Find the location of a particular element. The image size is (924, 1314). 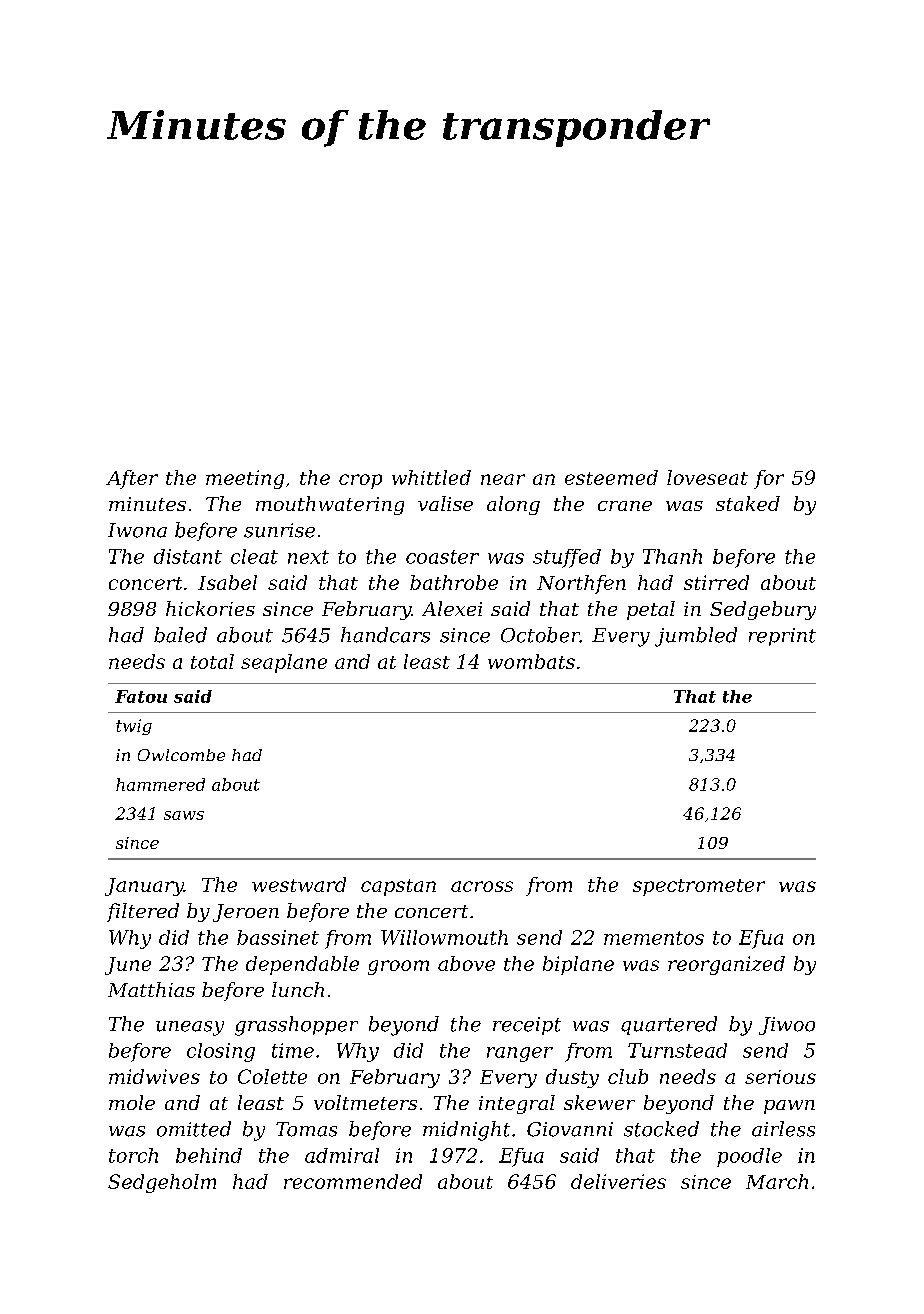

whittled is located at coordinates (431, 477).
